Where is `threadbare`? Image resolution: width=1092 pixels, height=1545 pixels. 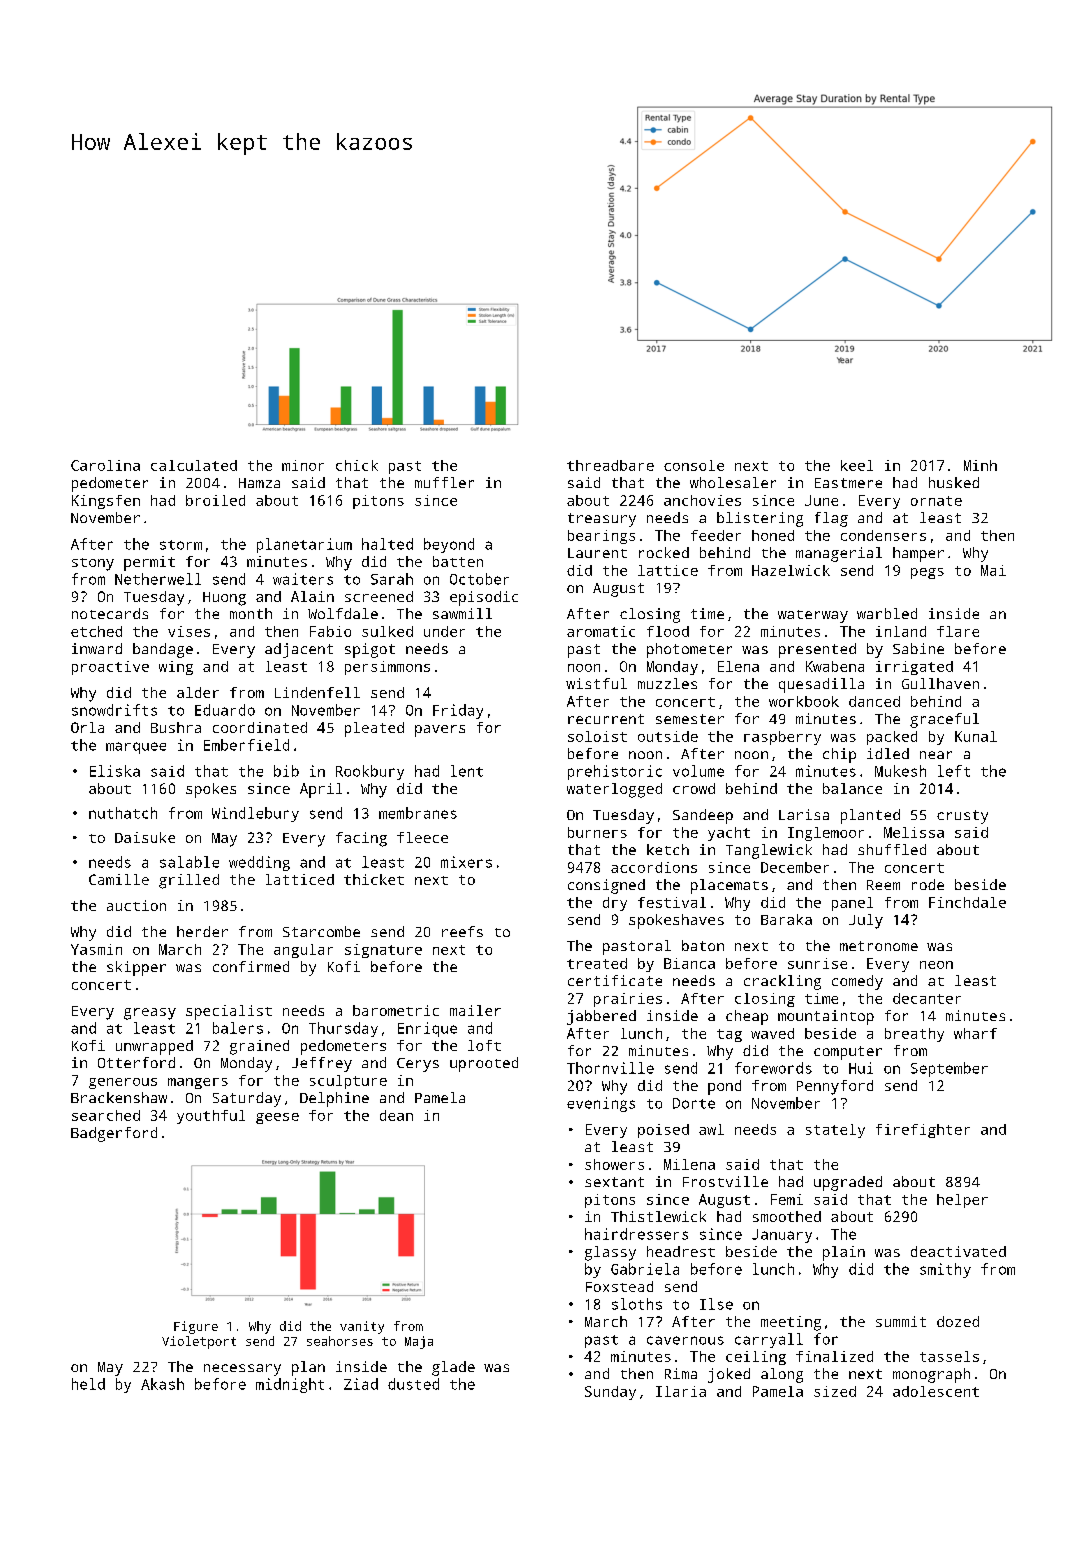 threadbare is located at coordinates (610, 465).
